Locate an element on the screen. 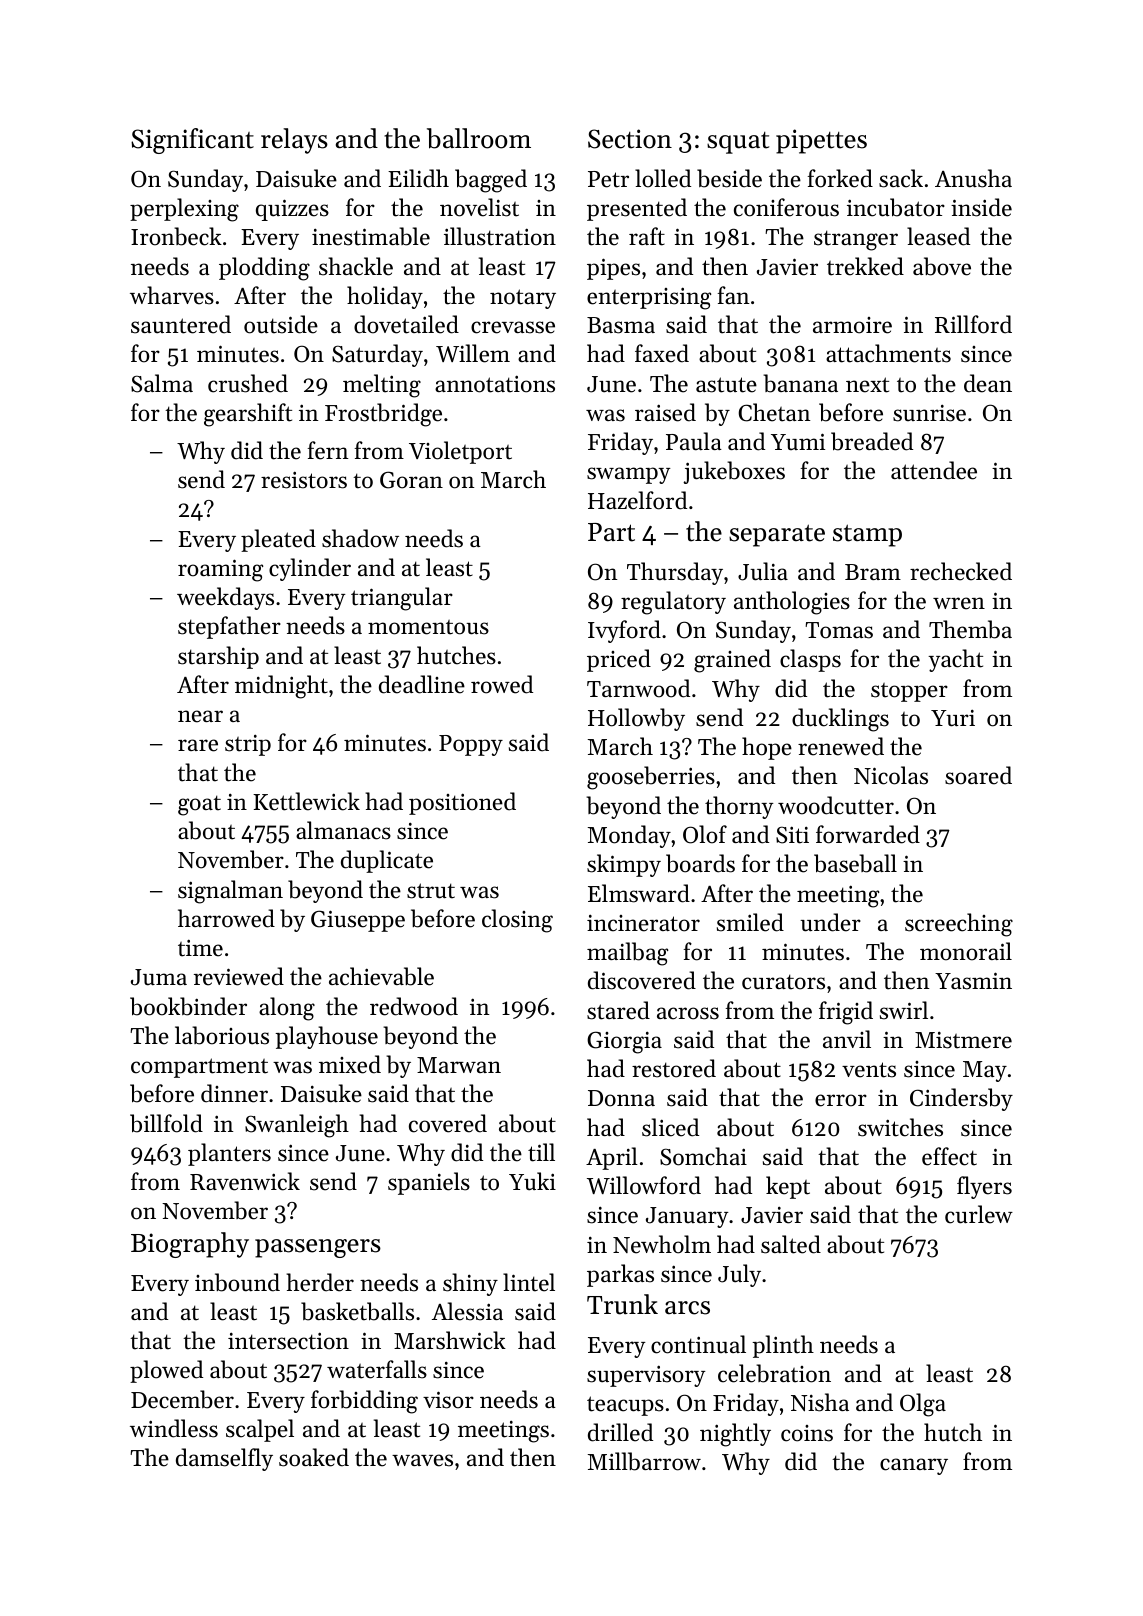 This screenshot has height=1616, width=1143. stopper is located at coordinates (909, 692).
